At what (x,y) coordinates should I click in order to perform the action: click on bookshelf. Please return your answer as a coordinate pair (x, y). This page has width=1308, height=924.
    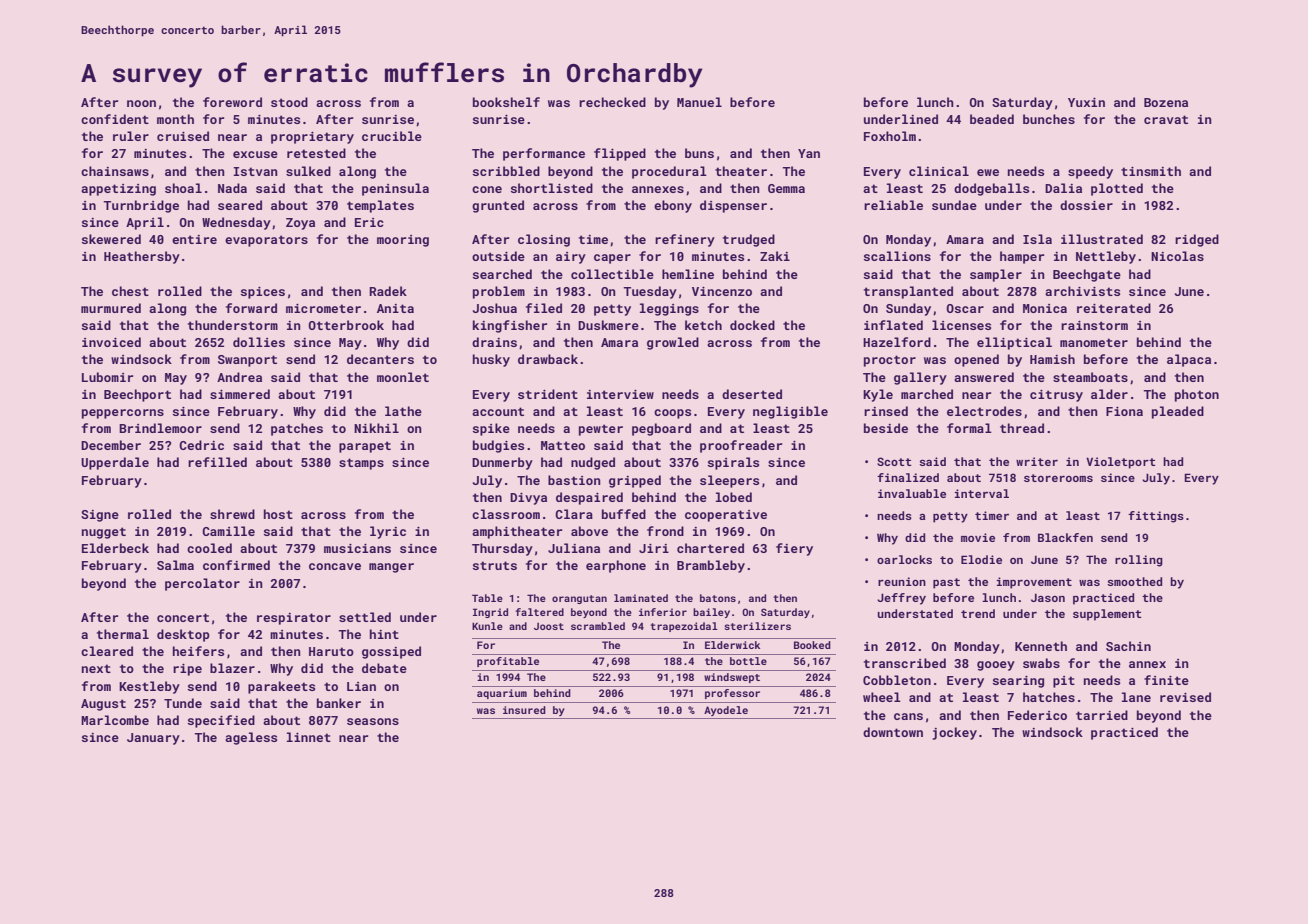
    Looking at the image, I should click on (506, 102).
